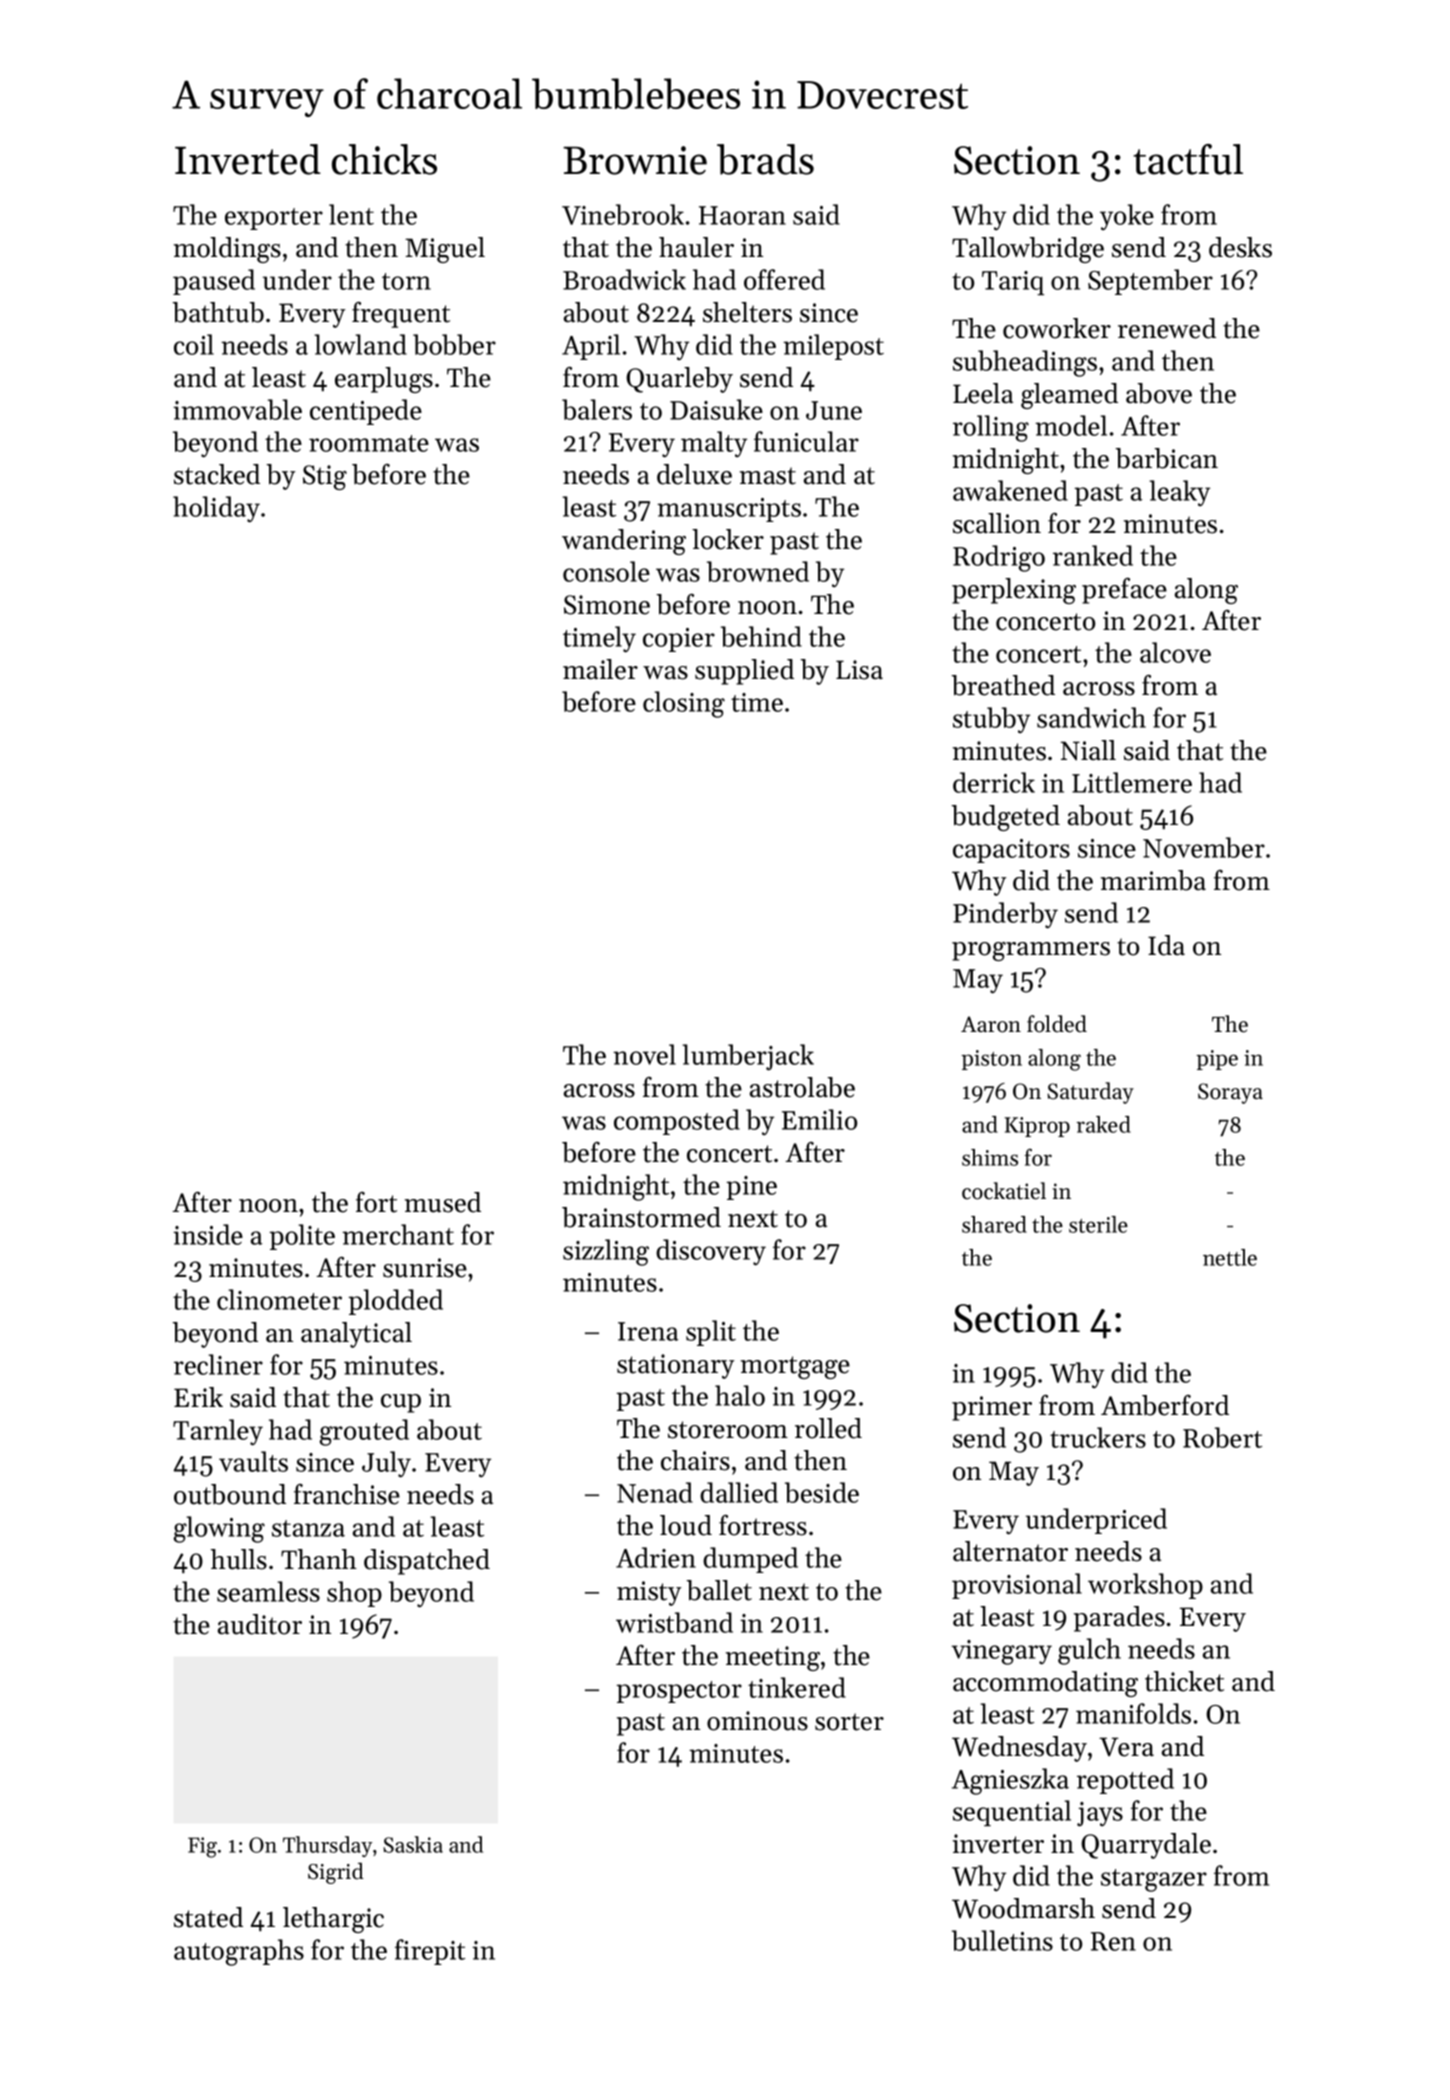 Image resolution: width=1450 pixels, height=2100 pixels. What do you see at coordinates (216, 509) in the document?
I see `holiday` at bounding box center [216, 509].
